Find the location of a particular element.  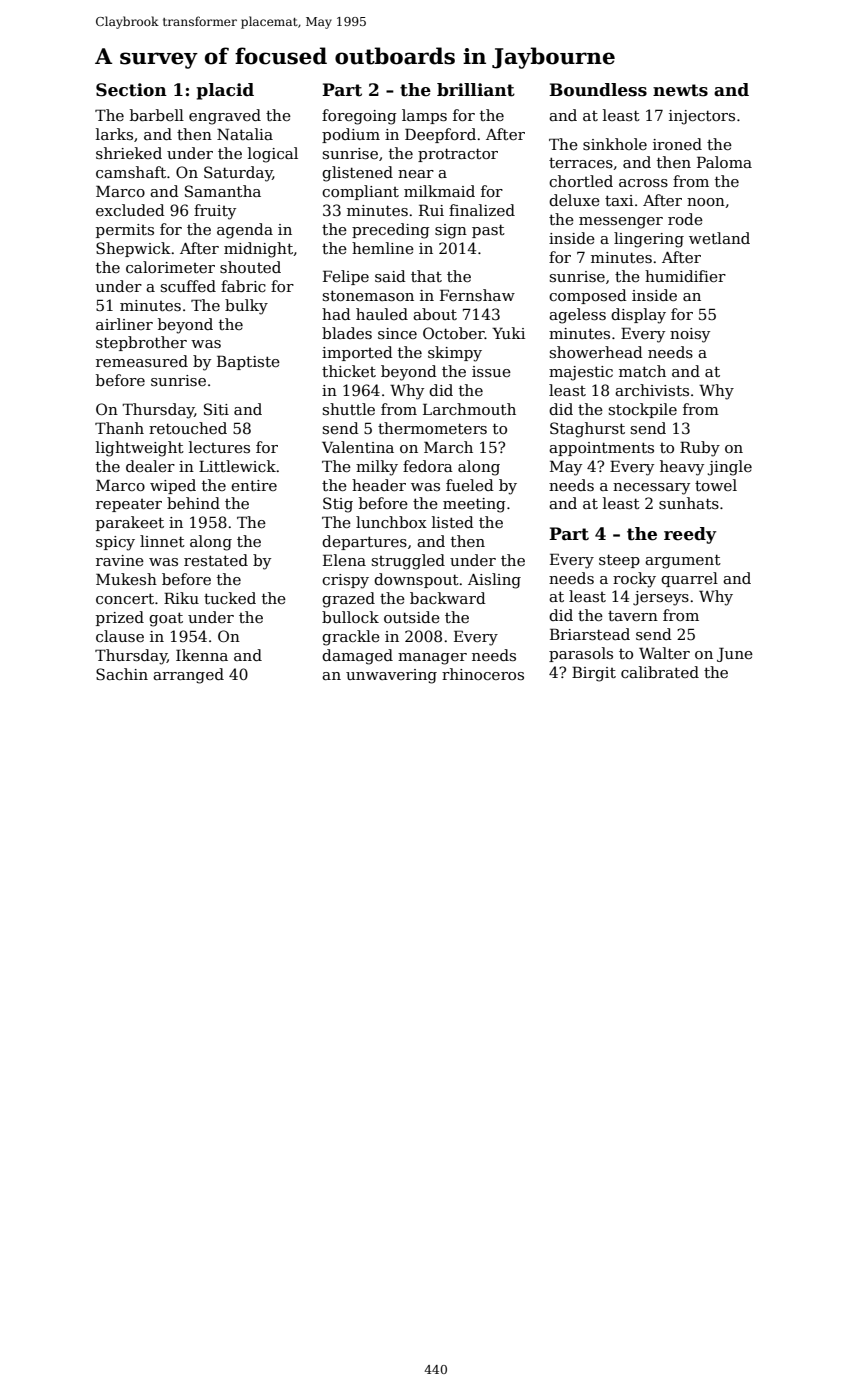

placid is located at coordinates (225, 91).
